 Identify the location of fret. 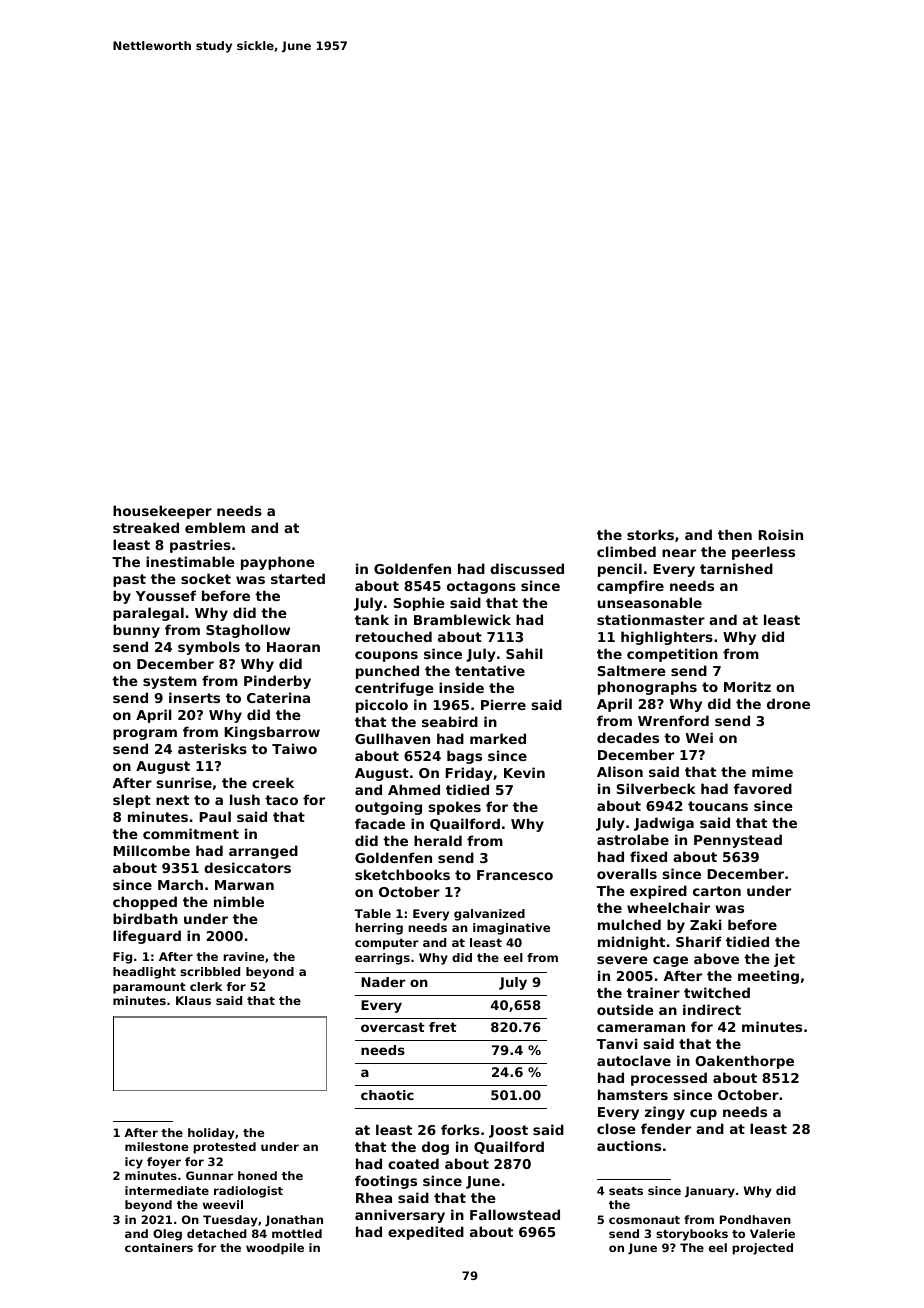
(443, 1027).
